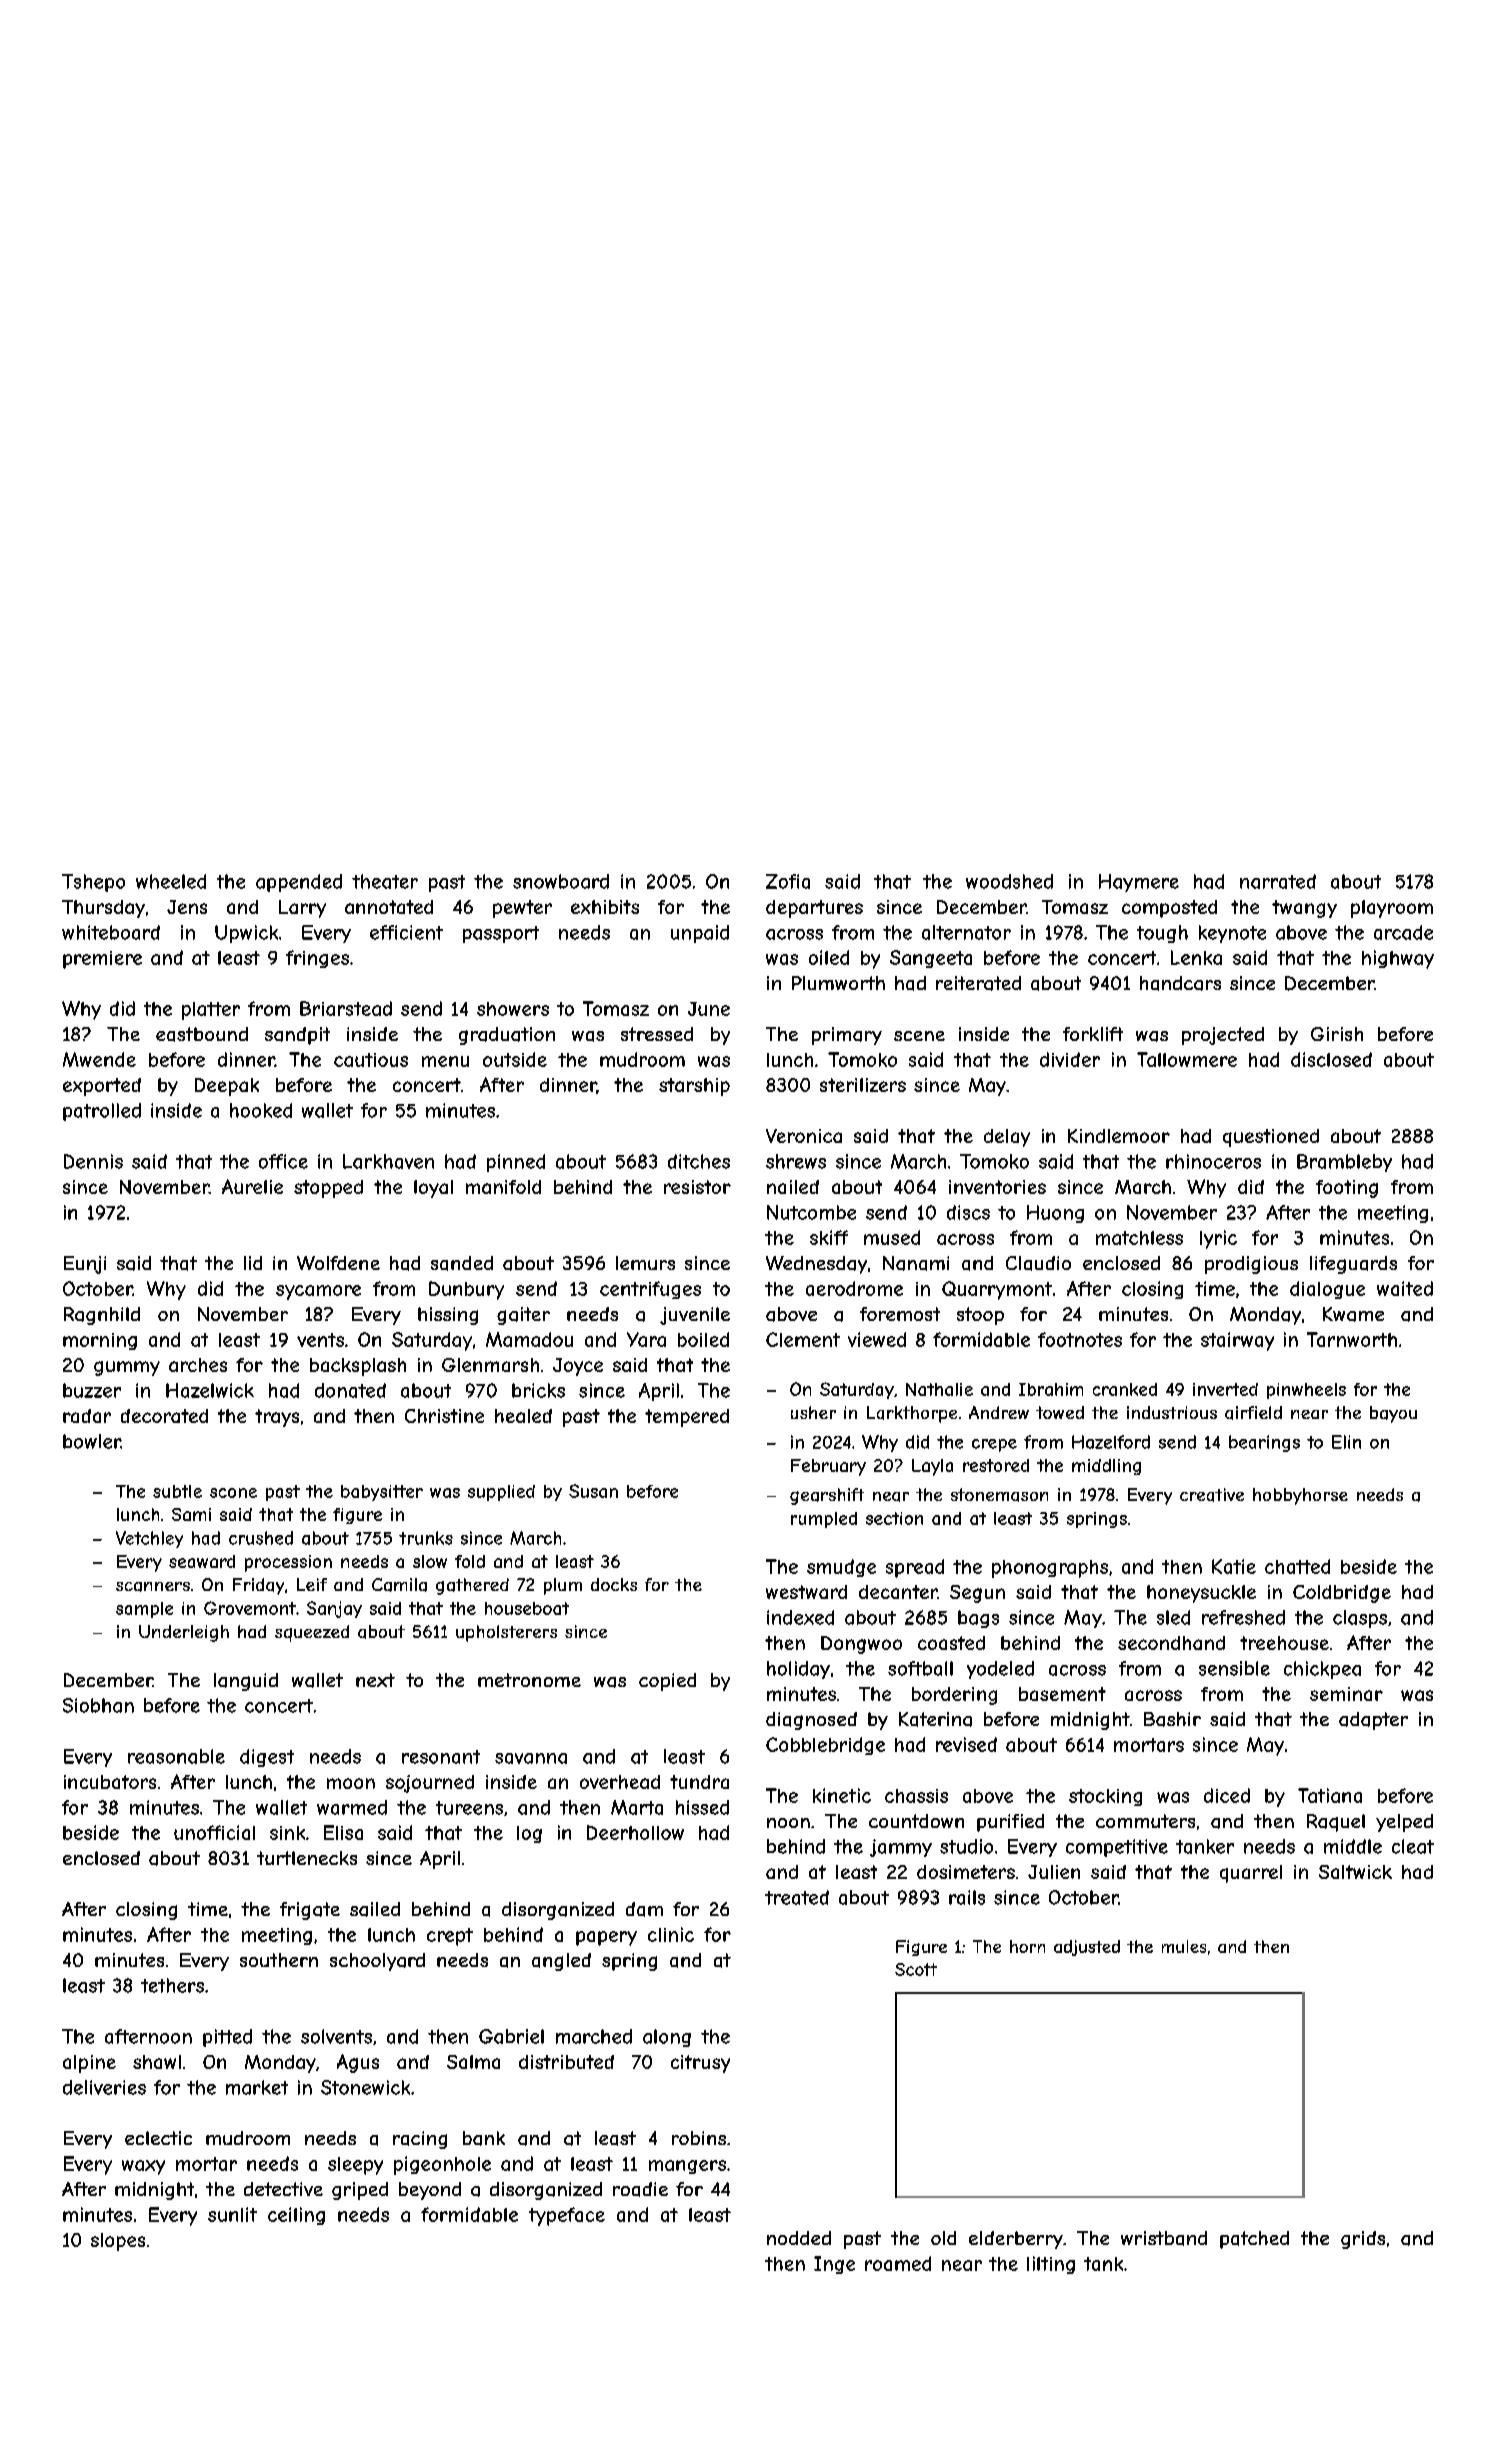 Image resolution: width=1496 pixels, height=2464 pixels. Describe the element at coordinates (118, 2242) in the screenshot. I see `slopes` at that location.
